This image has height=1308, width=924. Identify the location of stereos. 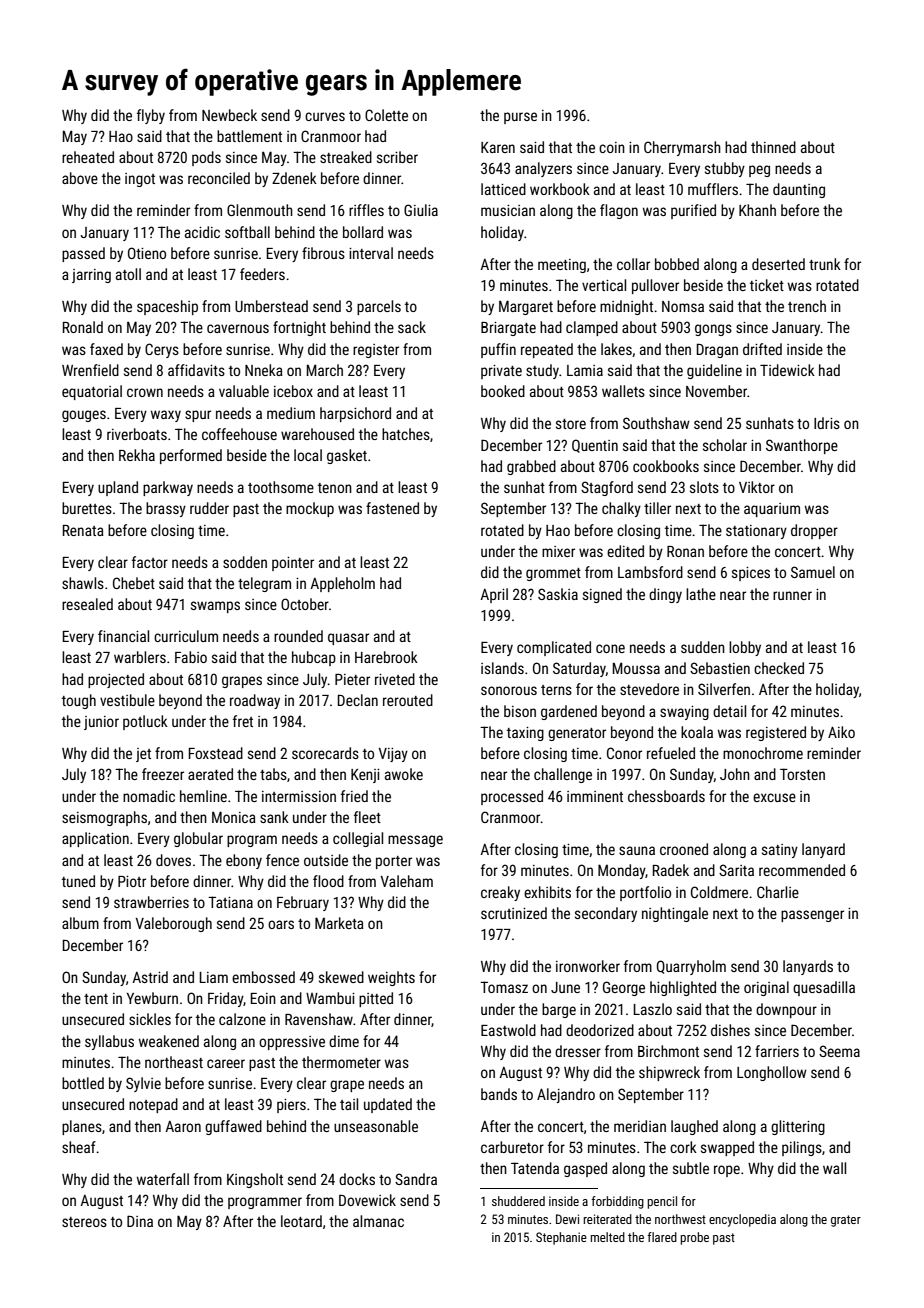
(84, 1222).
